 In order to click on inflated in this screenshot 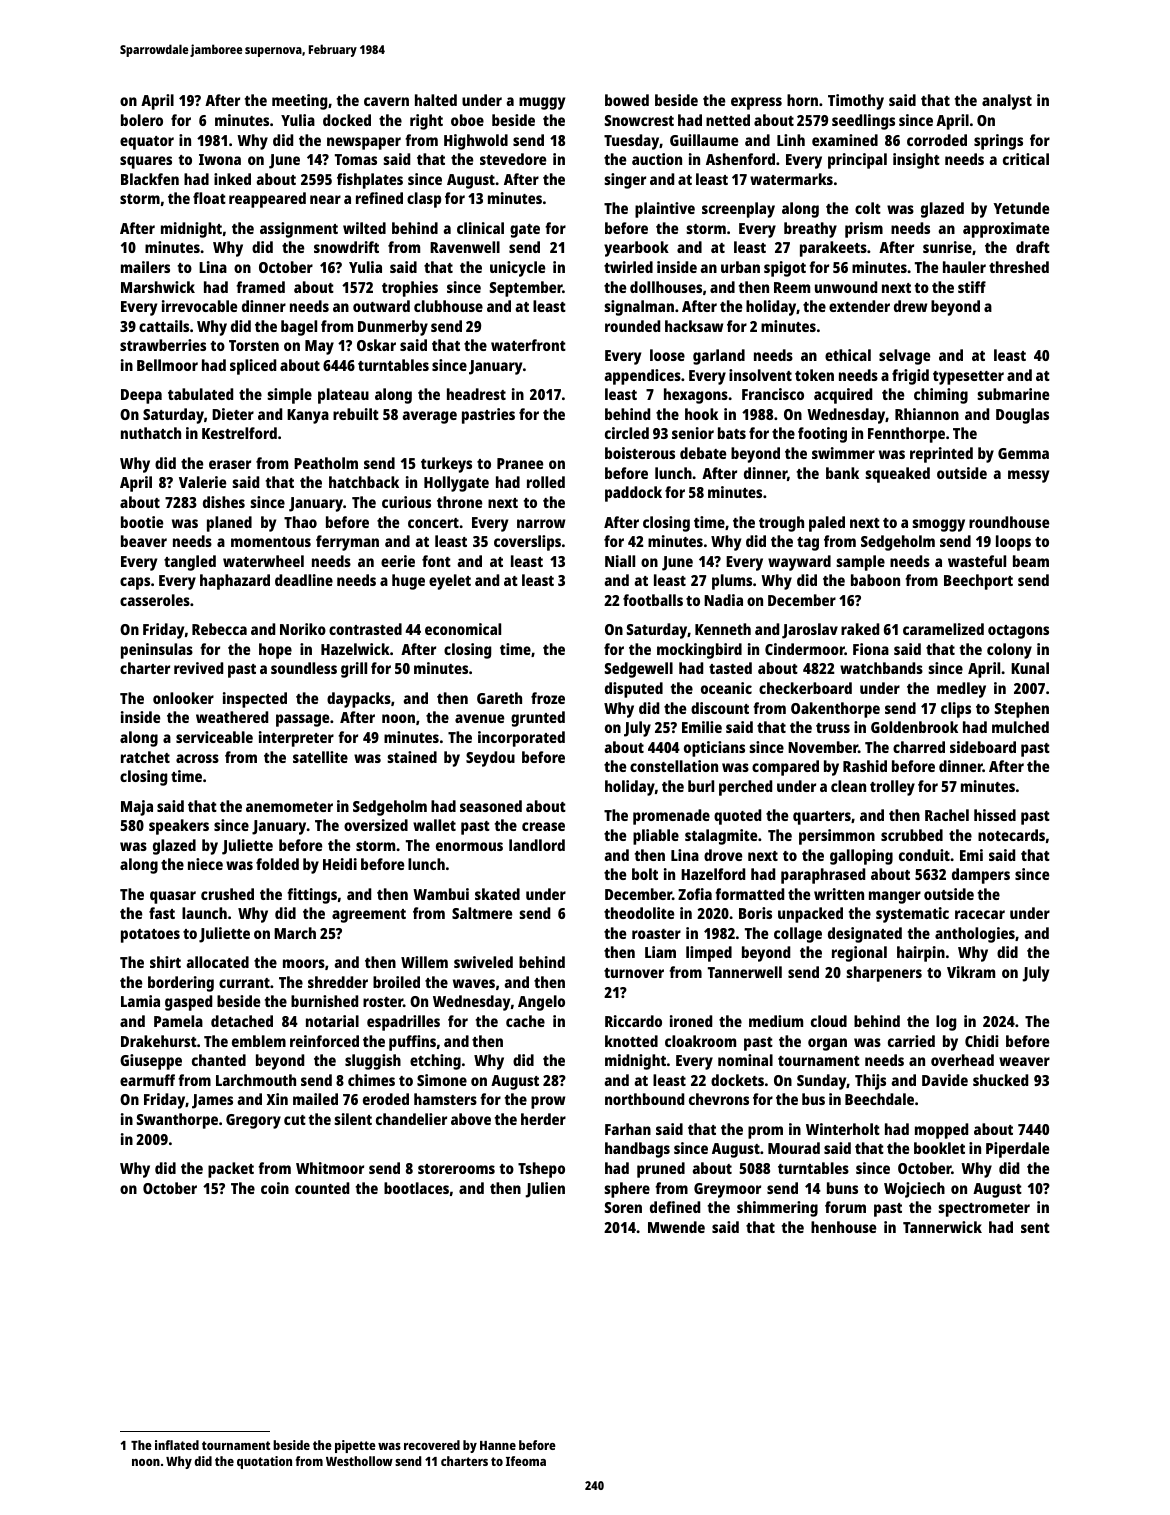, I will do `click(177, 1445)`.
